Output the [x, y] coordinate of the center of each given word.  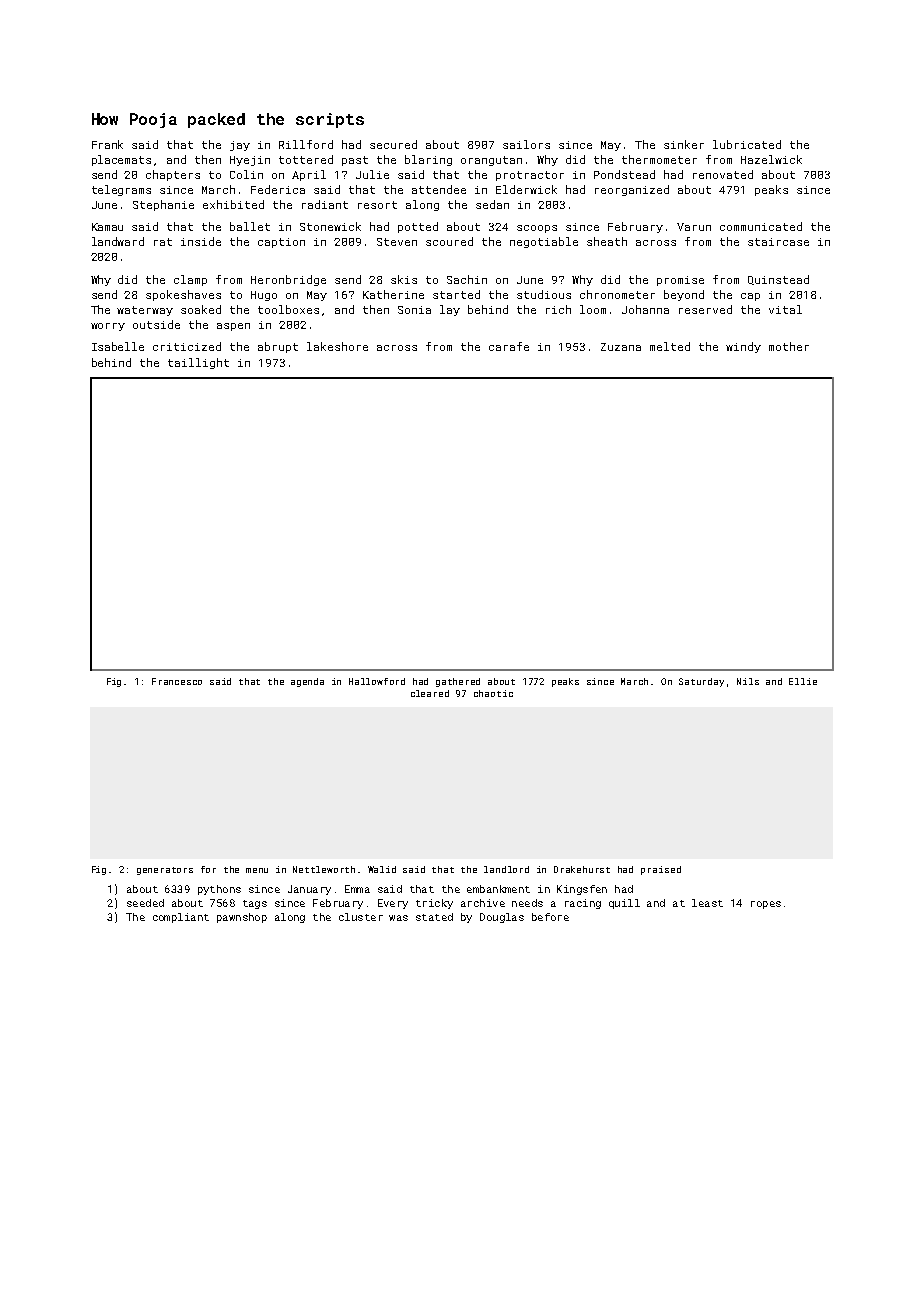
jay [240, 146]
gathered [458, 682]
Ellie [803, 681]
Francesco [177, 681]
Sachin [467, 279]
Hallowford [377, 681]
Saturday [701, 682]
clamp [190, 280]
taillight [198, 363]
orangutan [491, 161]
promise [680, 281]
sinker [684, 144]
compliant [181, 918]
